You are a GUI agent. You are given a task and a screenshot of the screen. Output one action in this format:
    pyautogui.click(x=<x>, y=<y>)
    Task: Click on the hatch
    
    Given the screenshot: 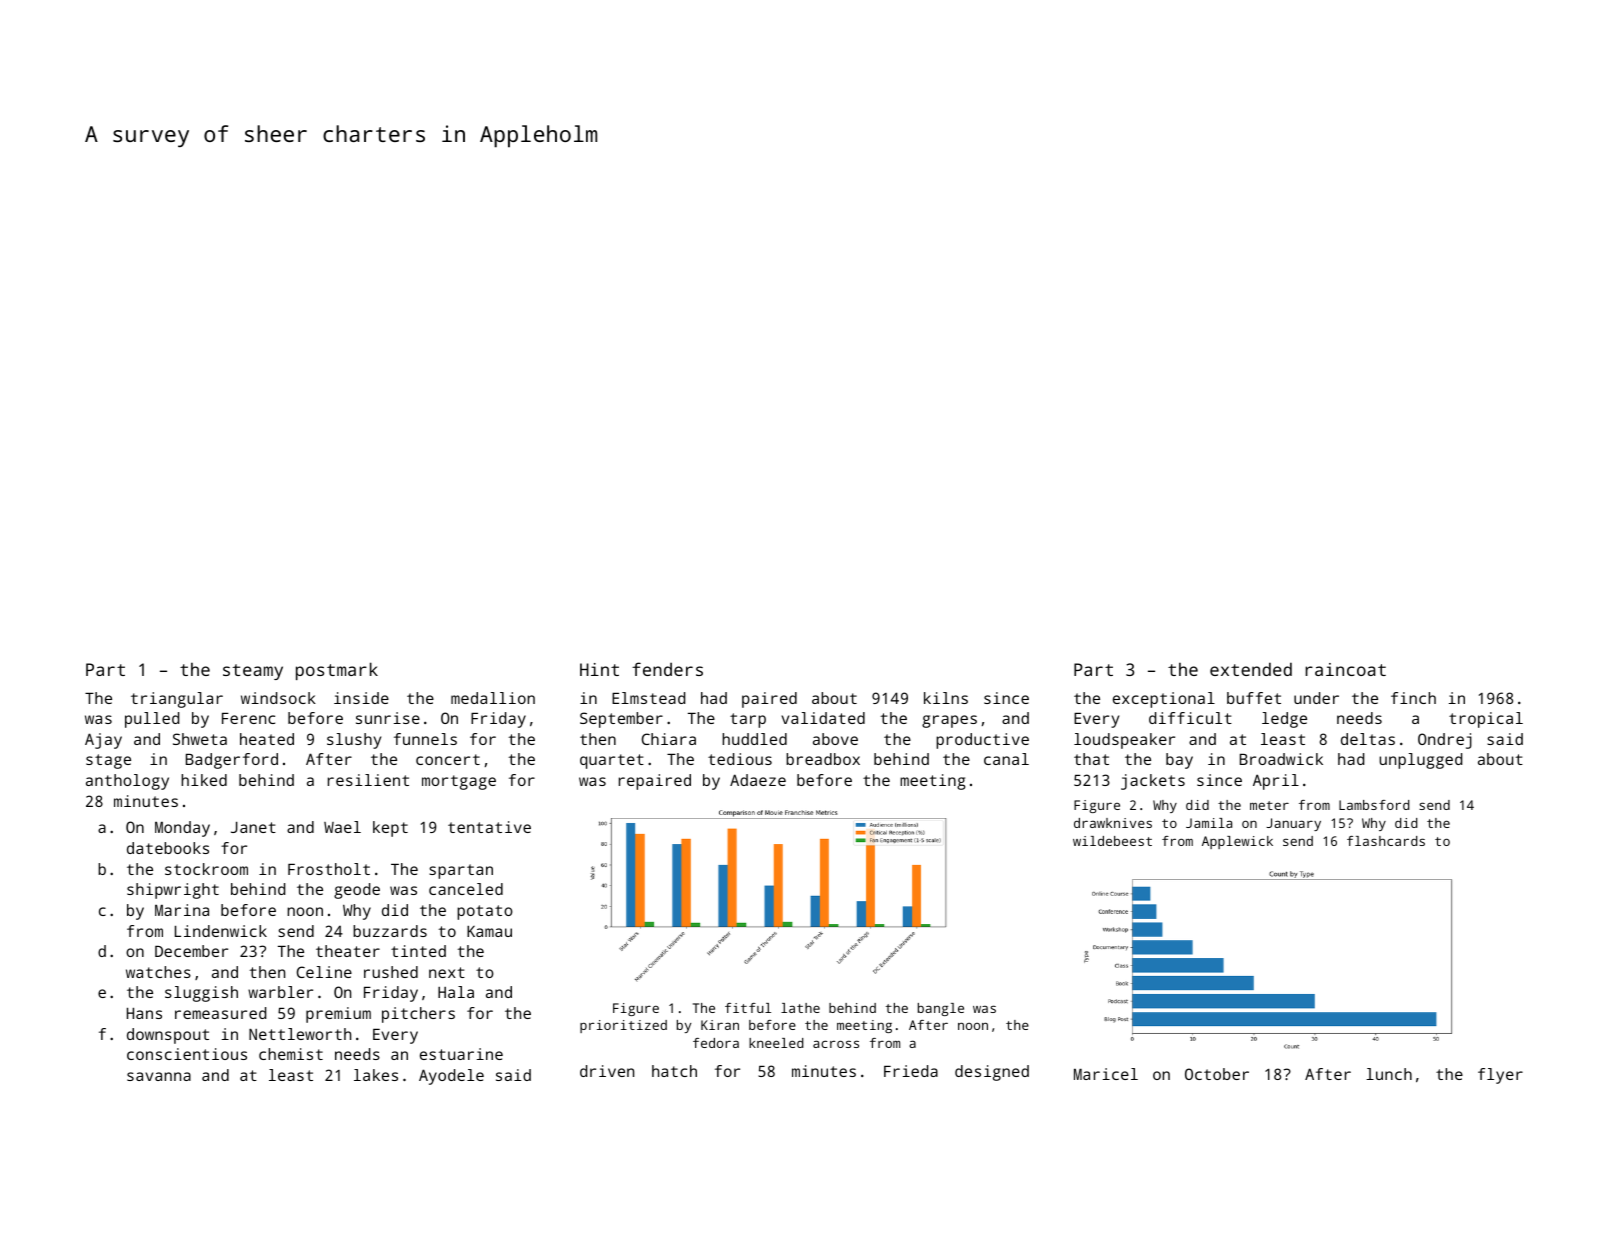 What is the action you would take?
    pyautogui.click(x=674, y=1071)
